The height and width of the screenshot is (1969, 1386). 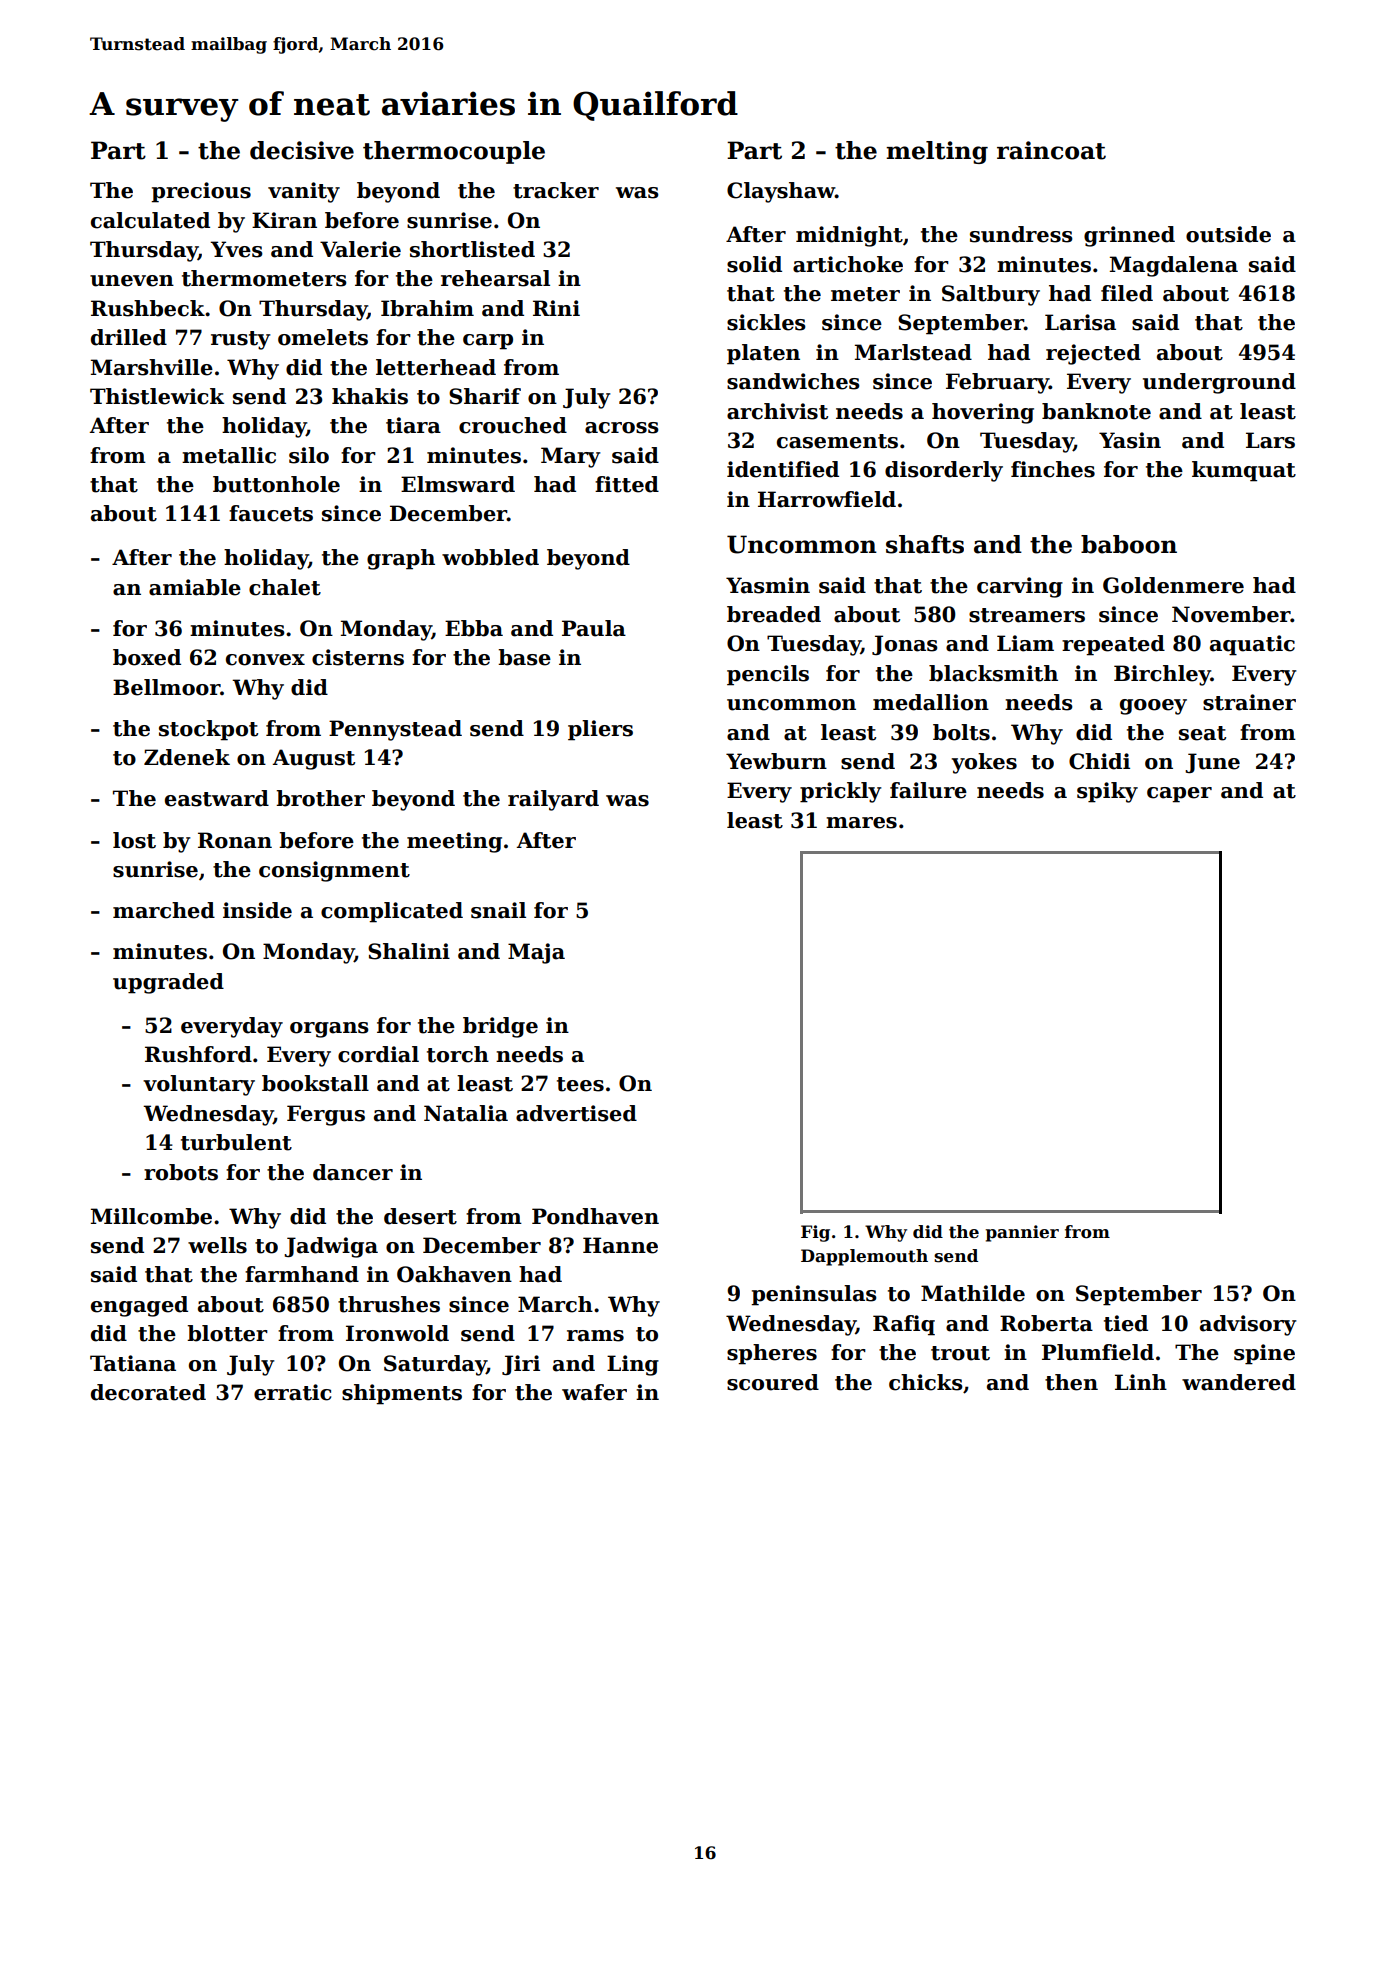 What do you see at coordinates (1080, 322) in the screenshot?
I see `Larisa` at bounding box center [1080, 322].
